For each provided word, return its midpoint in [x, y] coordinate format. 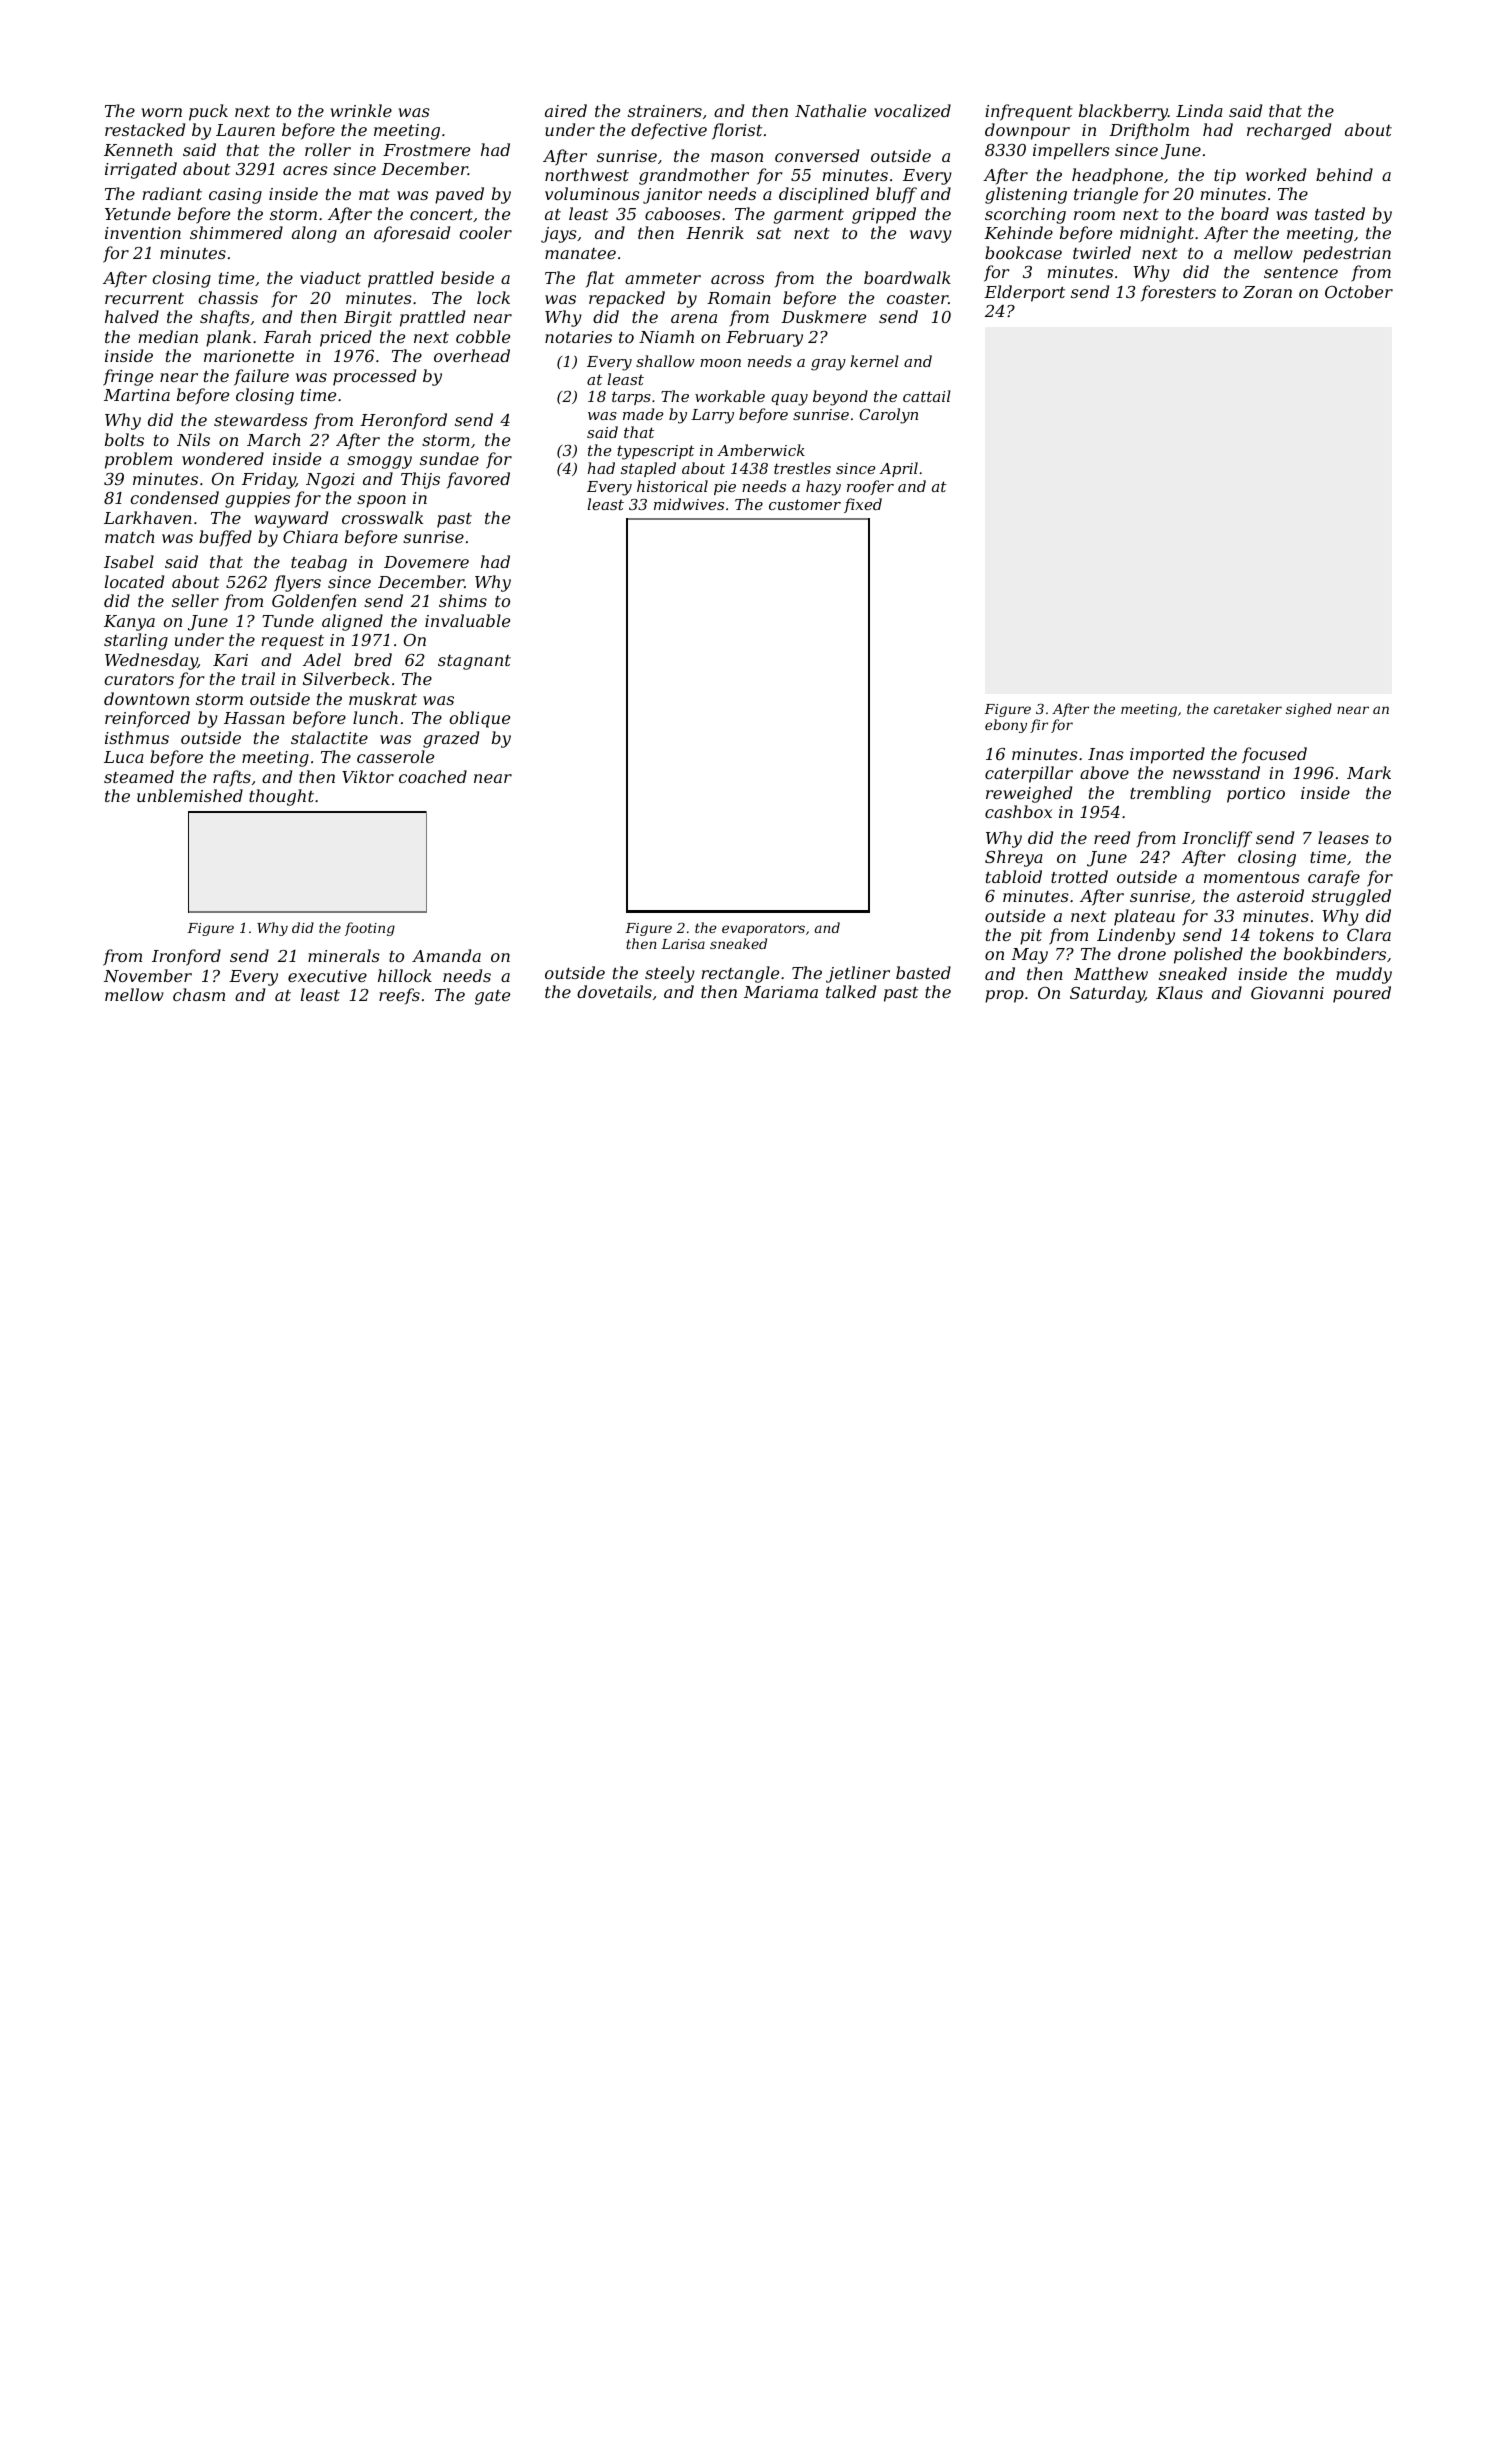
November [148, 975]
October [1359, 291]
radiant [172, 193]
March [273, 439]
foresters [1178, 293]
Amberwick [761, 450]
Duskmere [823, 316]
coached [433, 776]
